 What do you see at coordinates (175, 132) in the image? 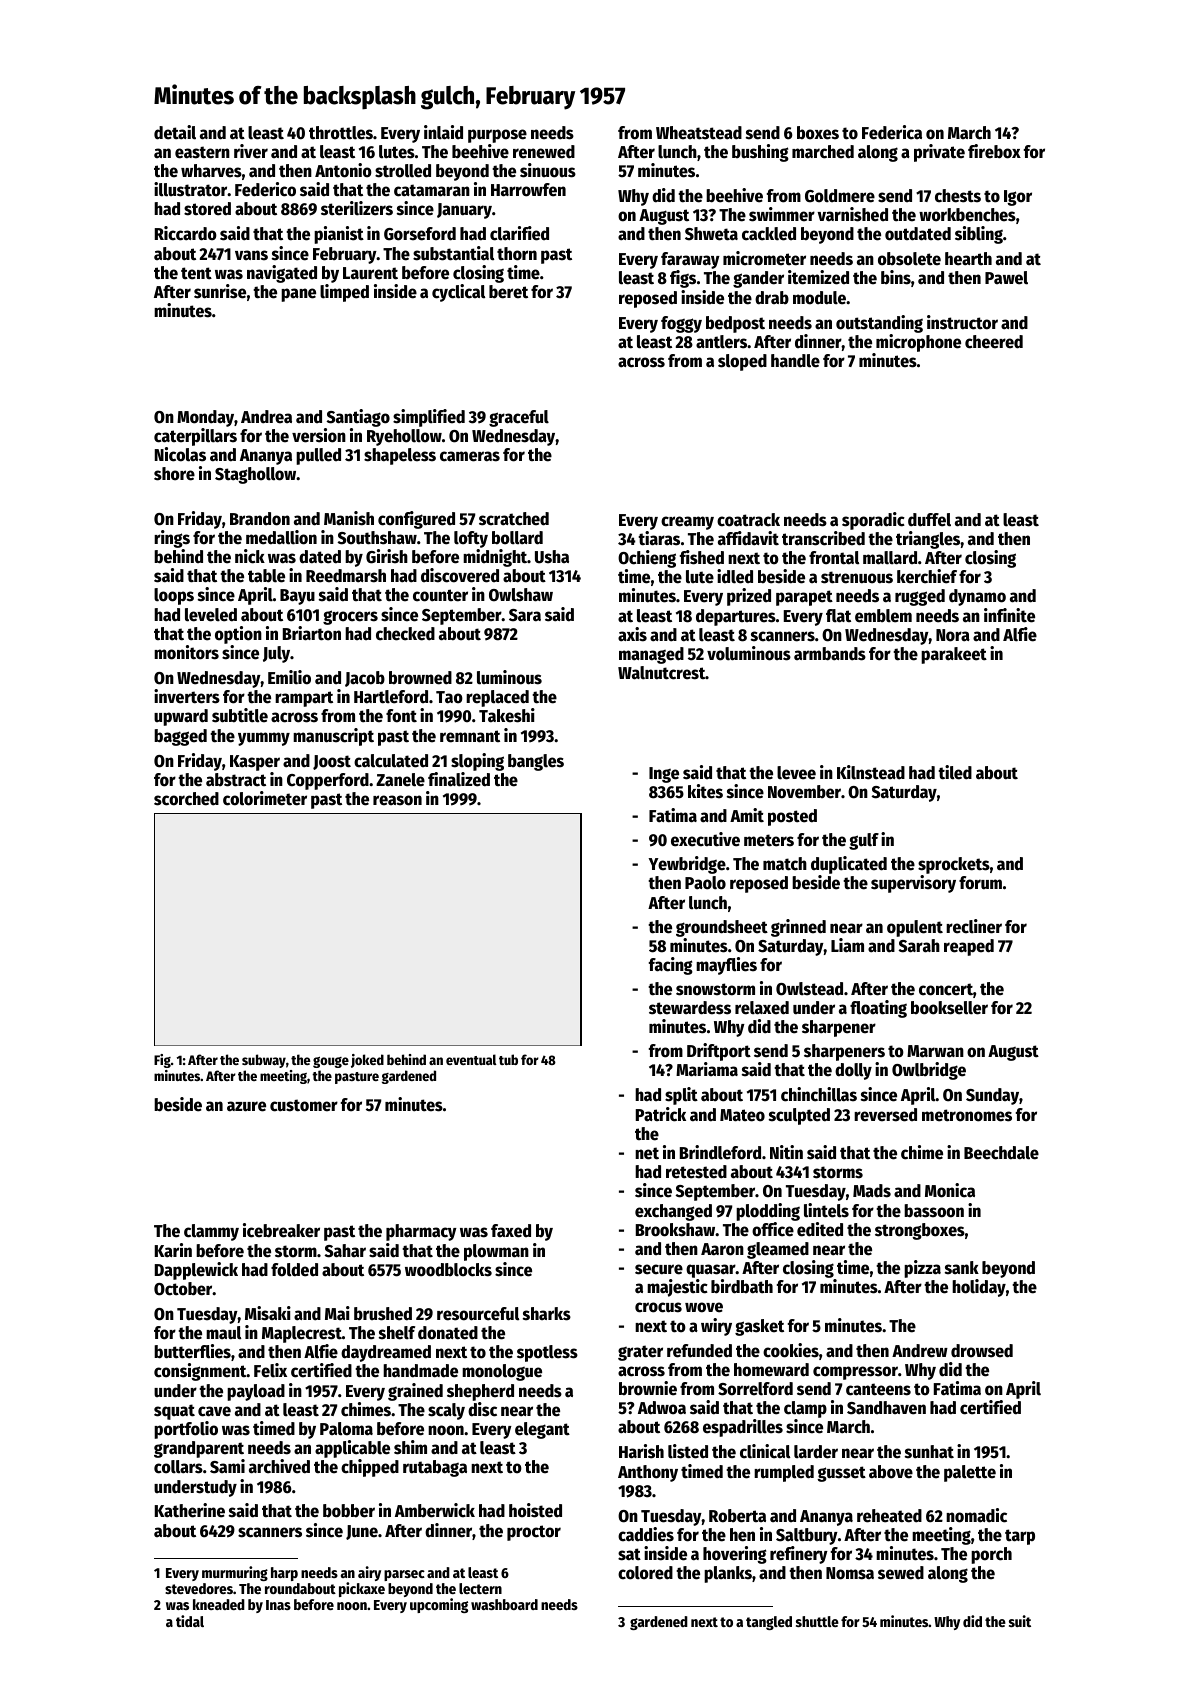
I see `detail` at bounding box center [175, 132].
